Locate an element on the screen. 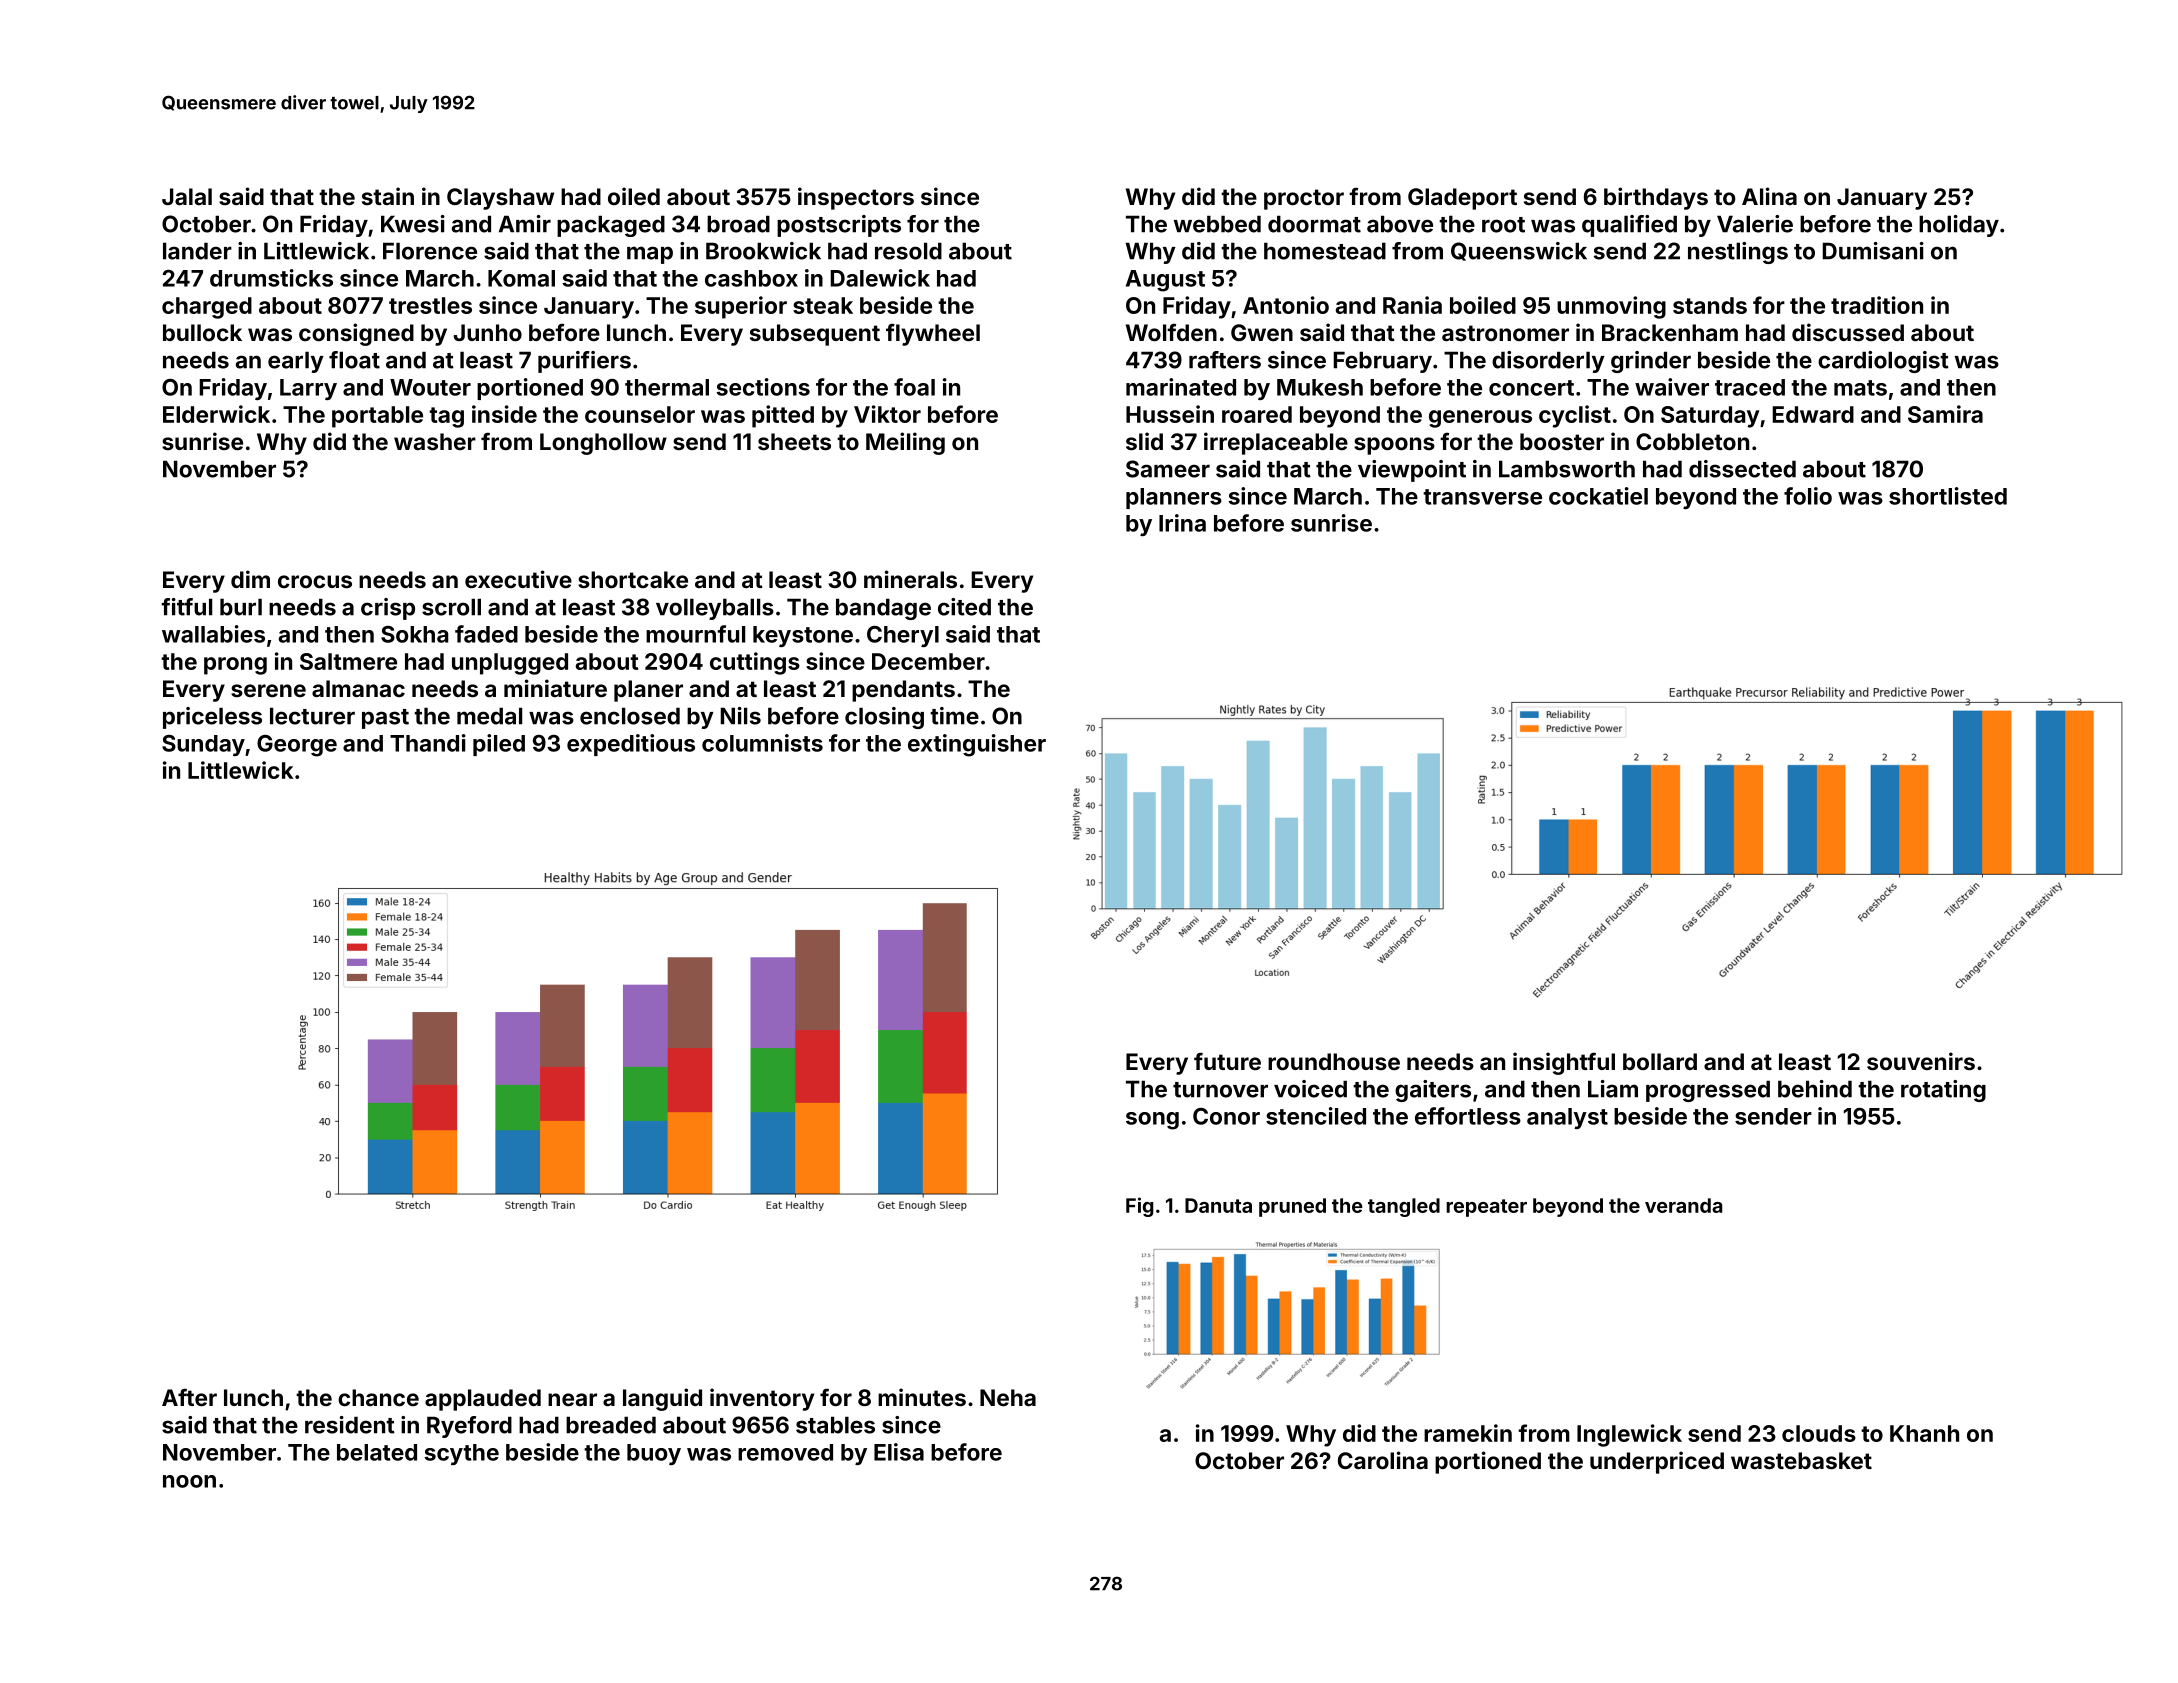  Clayshaw is located at coordinates (500, 199).
